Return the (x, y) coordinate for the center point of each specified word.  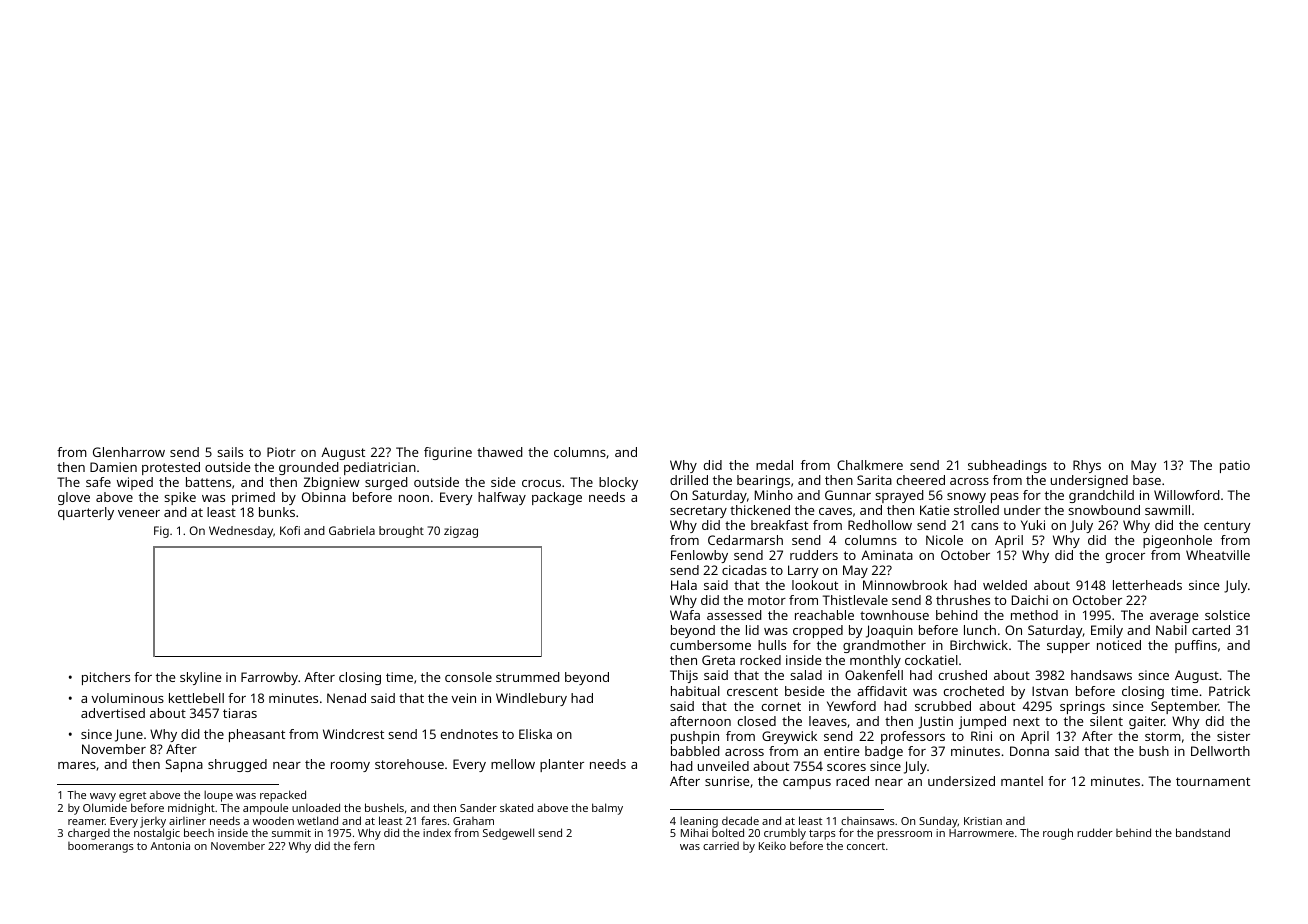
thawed (500, 452)
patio (1235, 466)
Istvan (1050, 691)
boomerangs (101, 847)
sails (230, 452)
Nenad (346, 698)
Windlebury (531, 699)
